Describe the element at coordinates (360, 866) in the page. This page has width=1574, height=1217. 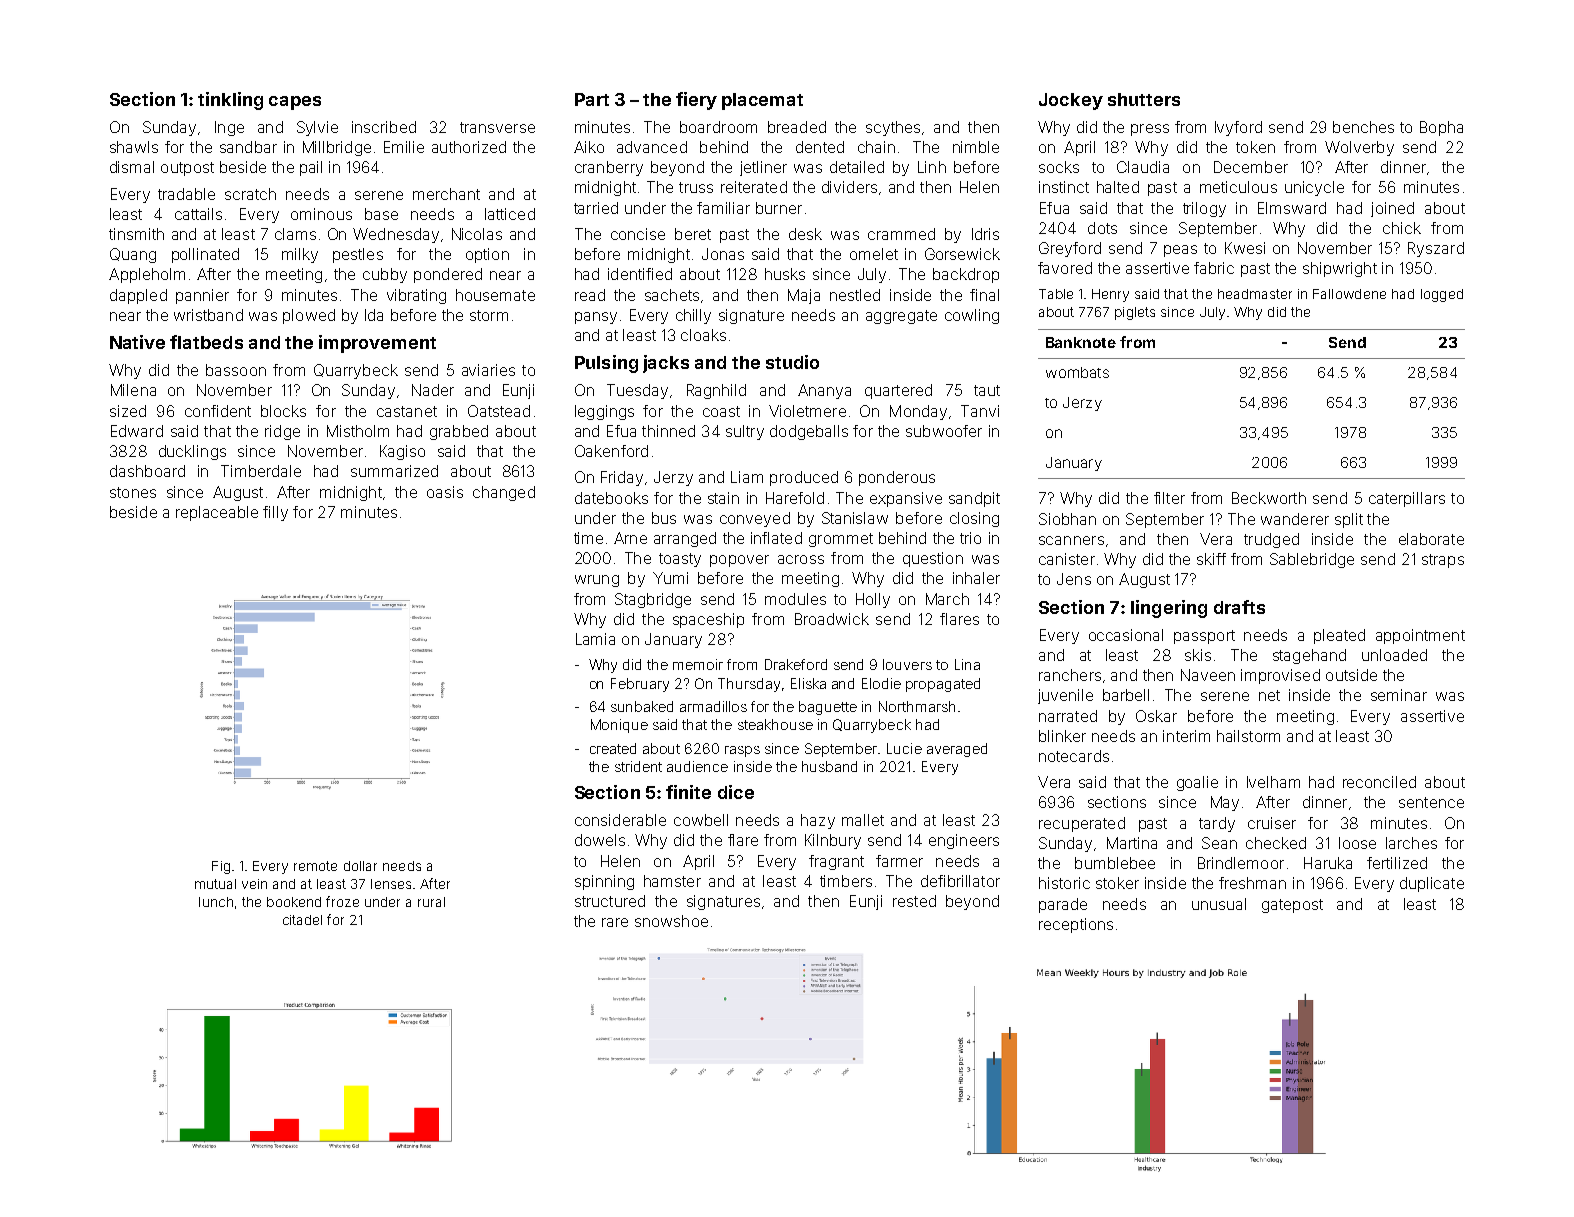
I see `dollar` at that location.
